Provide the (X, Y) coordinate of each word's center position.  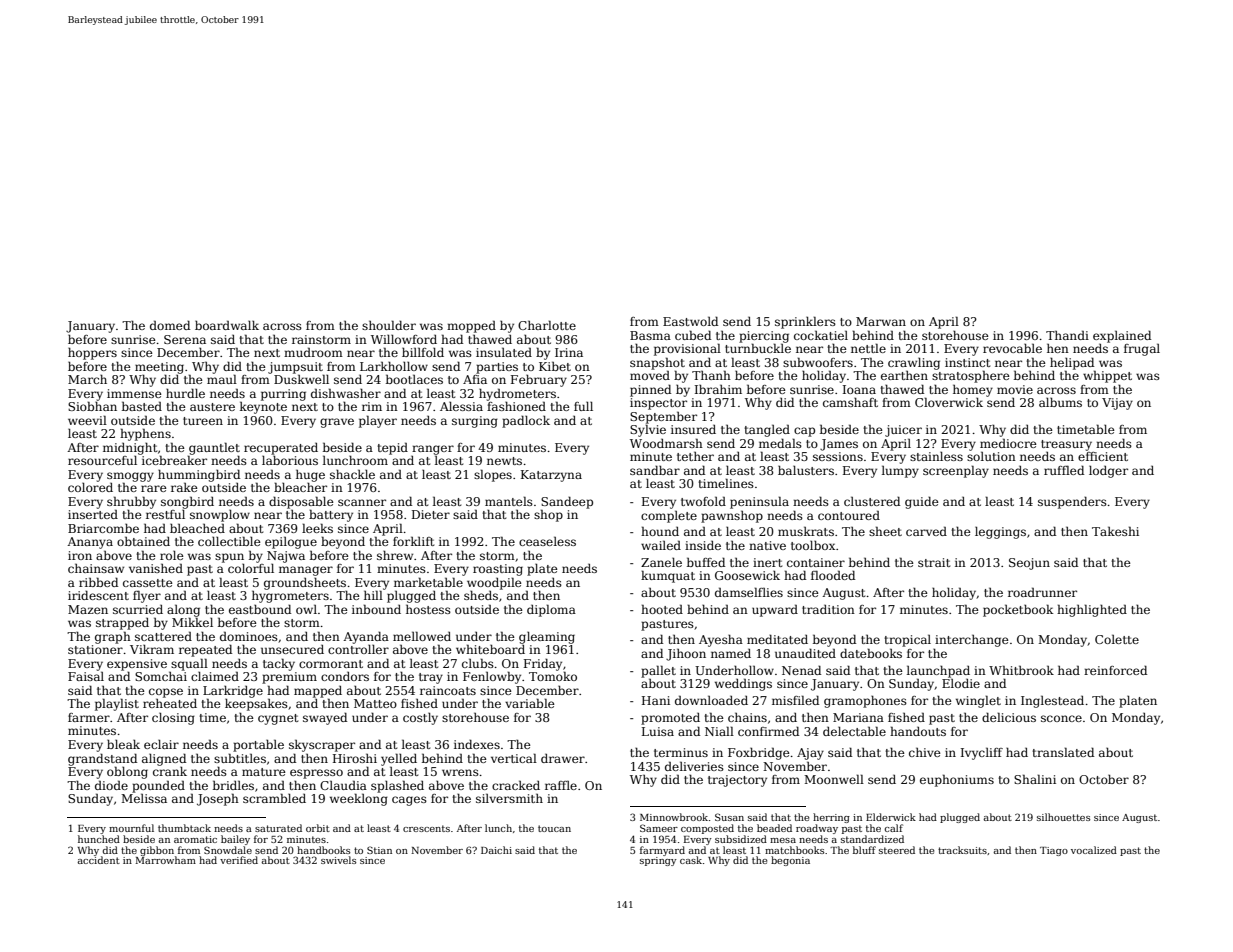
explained (1122, 336)
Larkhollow (394, 366)
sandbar (655, 470)
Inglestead (1052, 701)
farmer (89, 717)
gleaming (547, 638)
